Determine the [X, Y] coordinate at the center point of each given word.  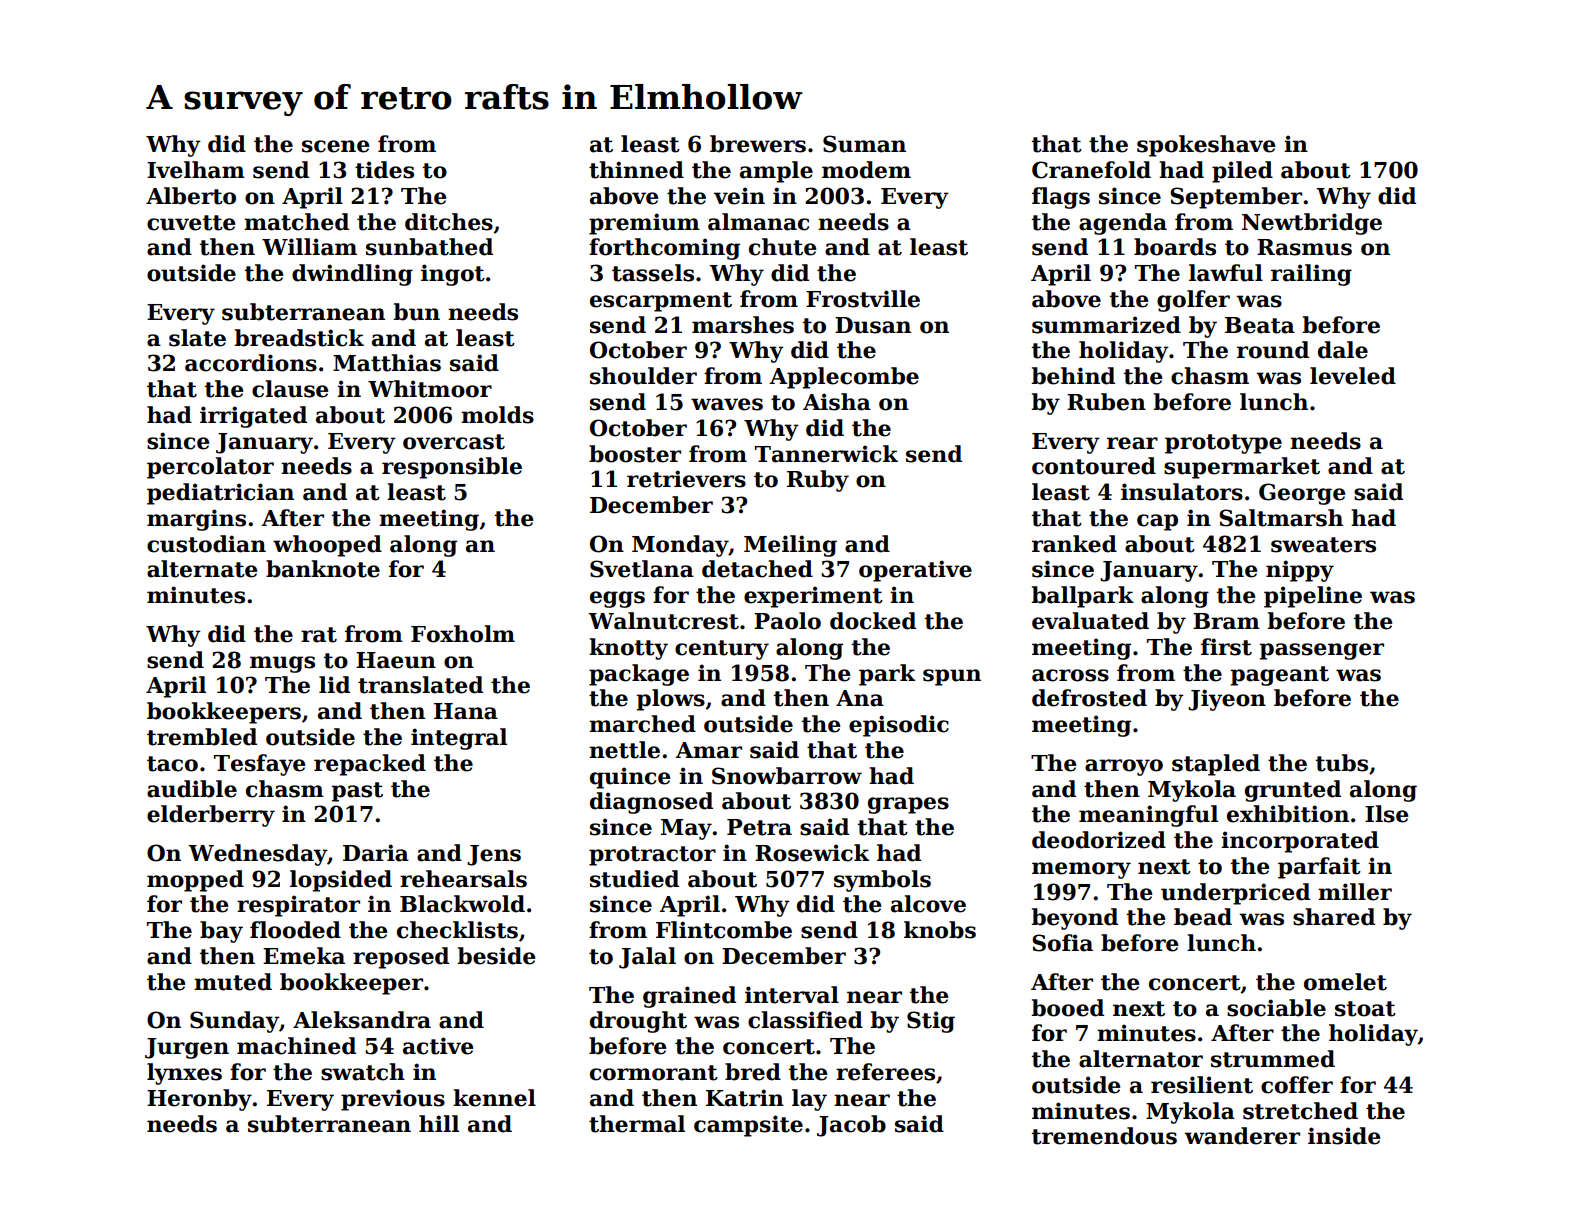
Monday [680, 546]
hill [439, 1123]
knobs [940, 930]
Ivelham [196, 170]
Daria [376, 853]
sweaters [1323, 545]
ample [776, 172]
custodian [206, 544]
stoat [1365, 1009]
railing [1311, 275]
